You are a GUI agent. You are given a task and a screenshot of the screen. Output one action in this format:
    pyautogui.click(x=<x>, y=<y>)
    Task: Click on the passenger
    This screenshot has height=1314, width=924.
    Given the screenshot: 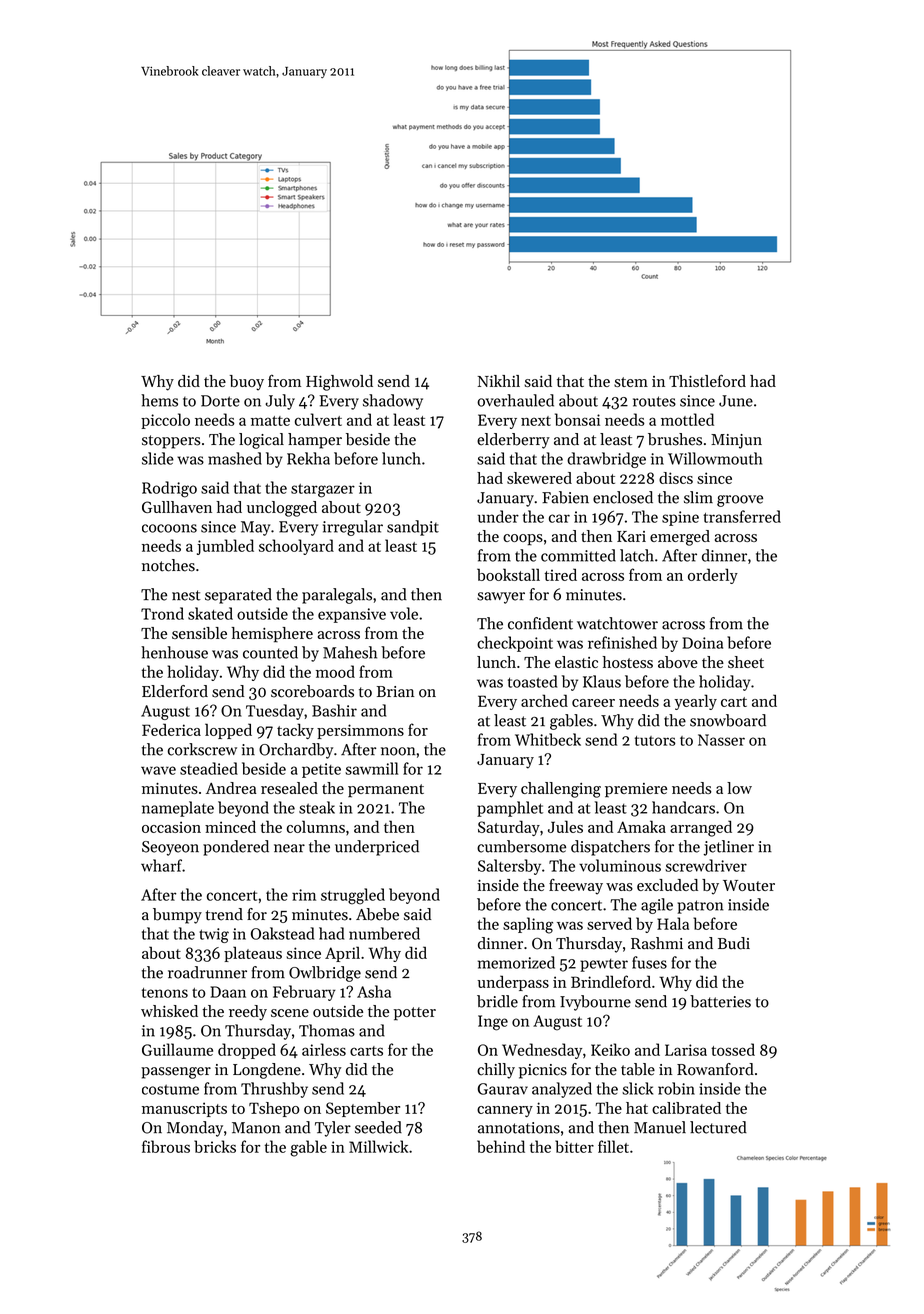 What is the action you would take?
    pyautogui.click(x=176, y=1073)
